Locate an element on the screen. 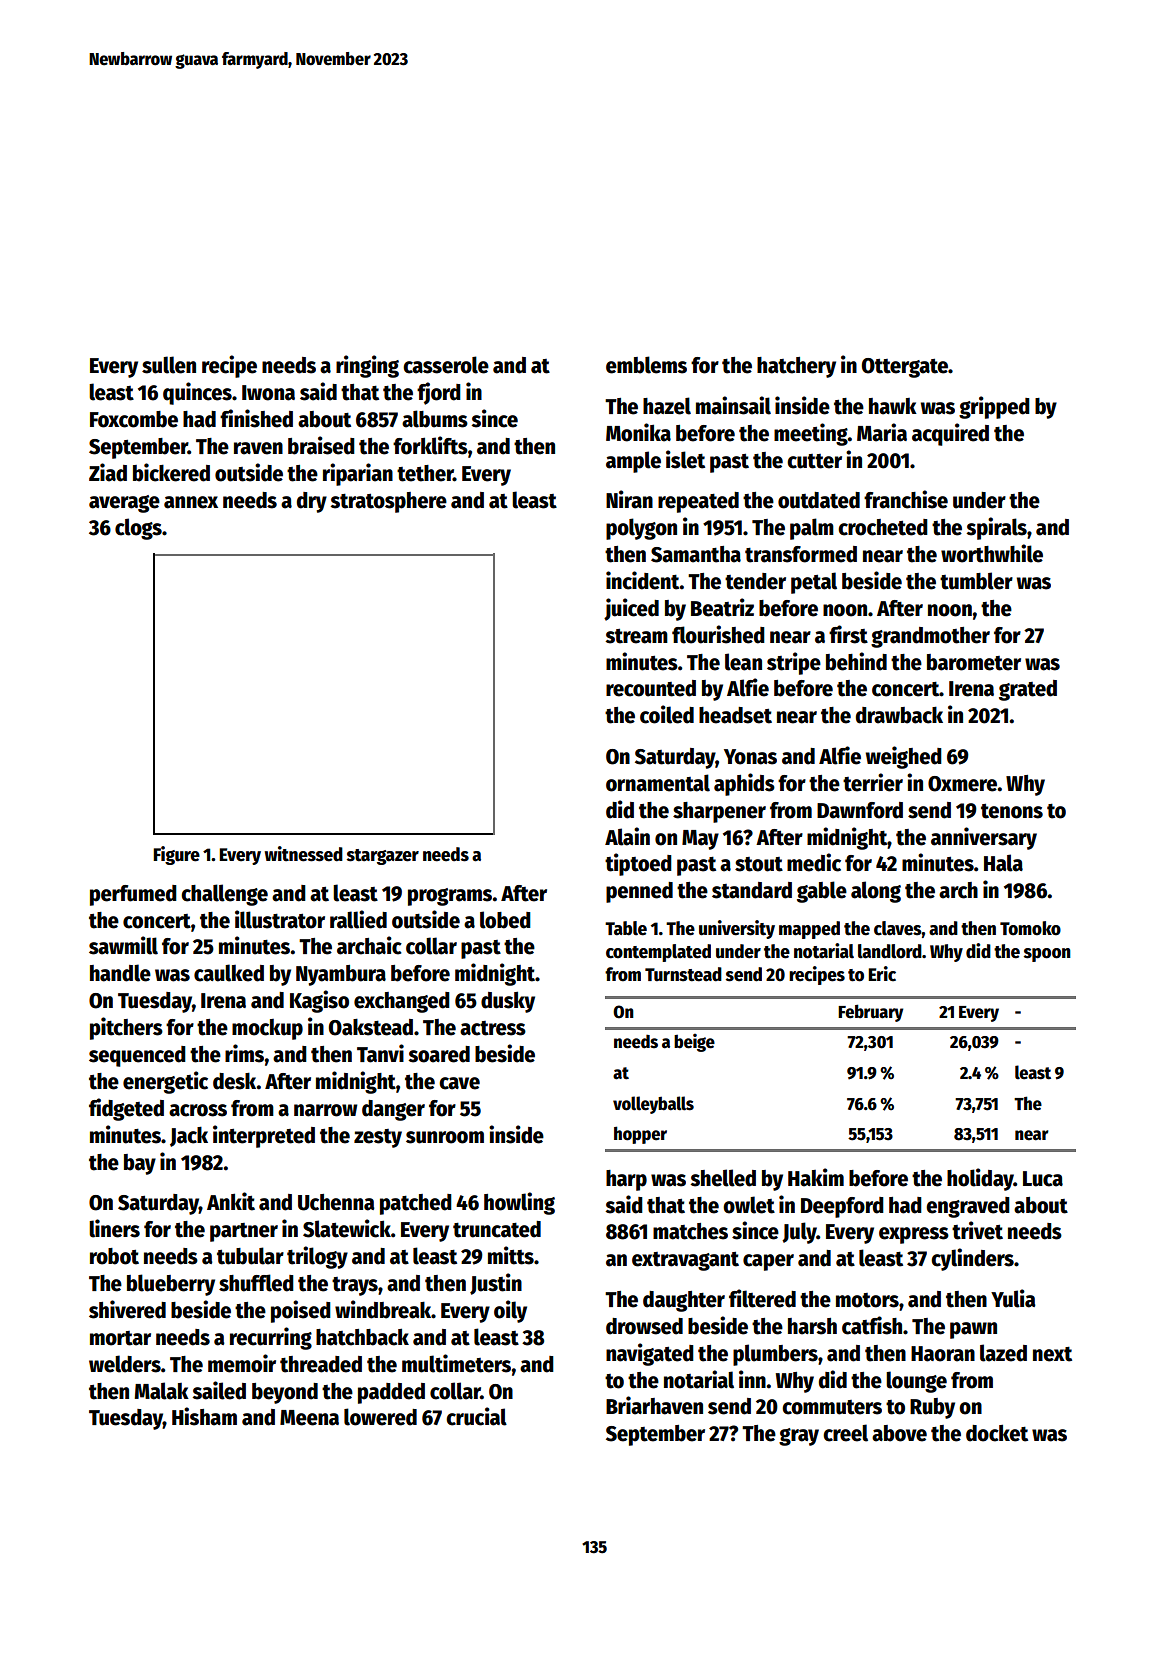 This screenshot has height=1654, width=1165. Yonas is located at coordinates (750, 757).
